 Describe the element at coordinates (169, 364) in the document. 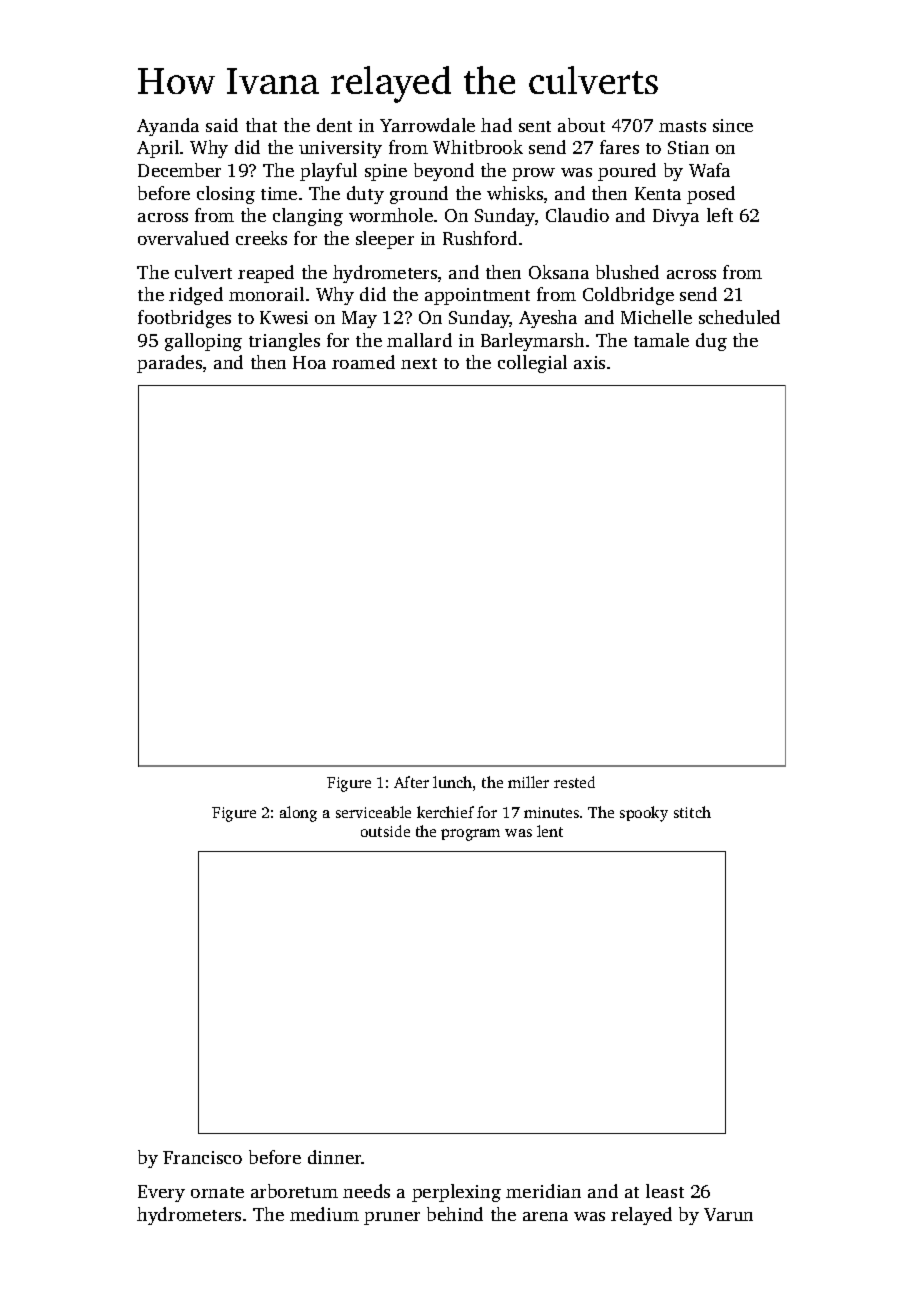

I see `parades` at that location.
